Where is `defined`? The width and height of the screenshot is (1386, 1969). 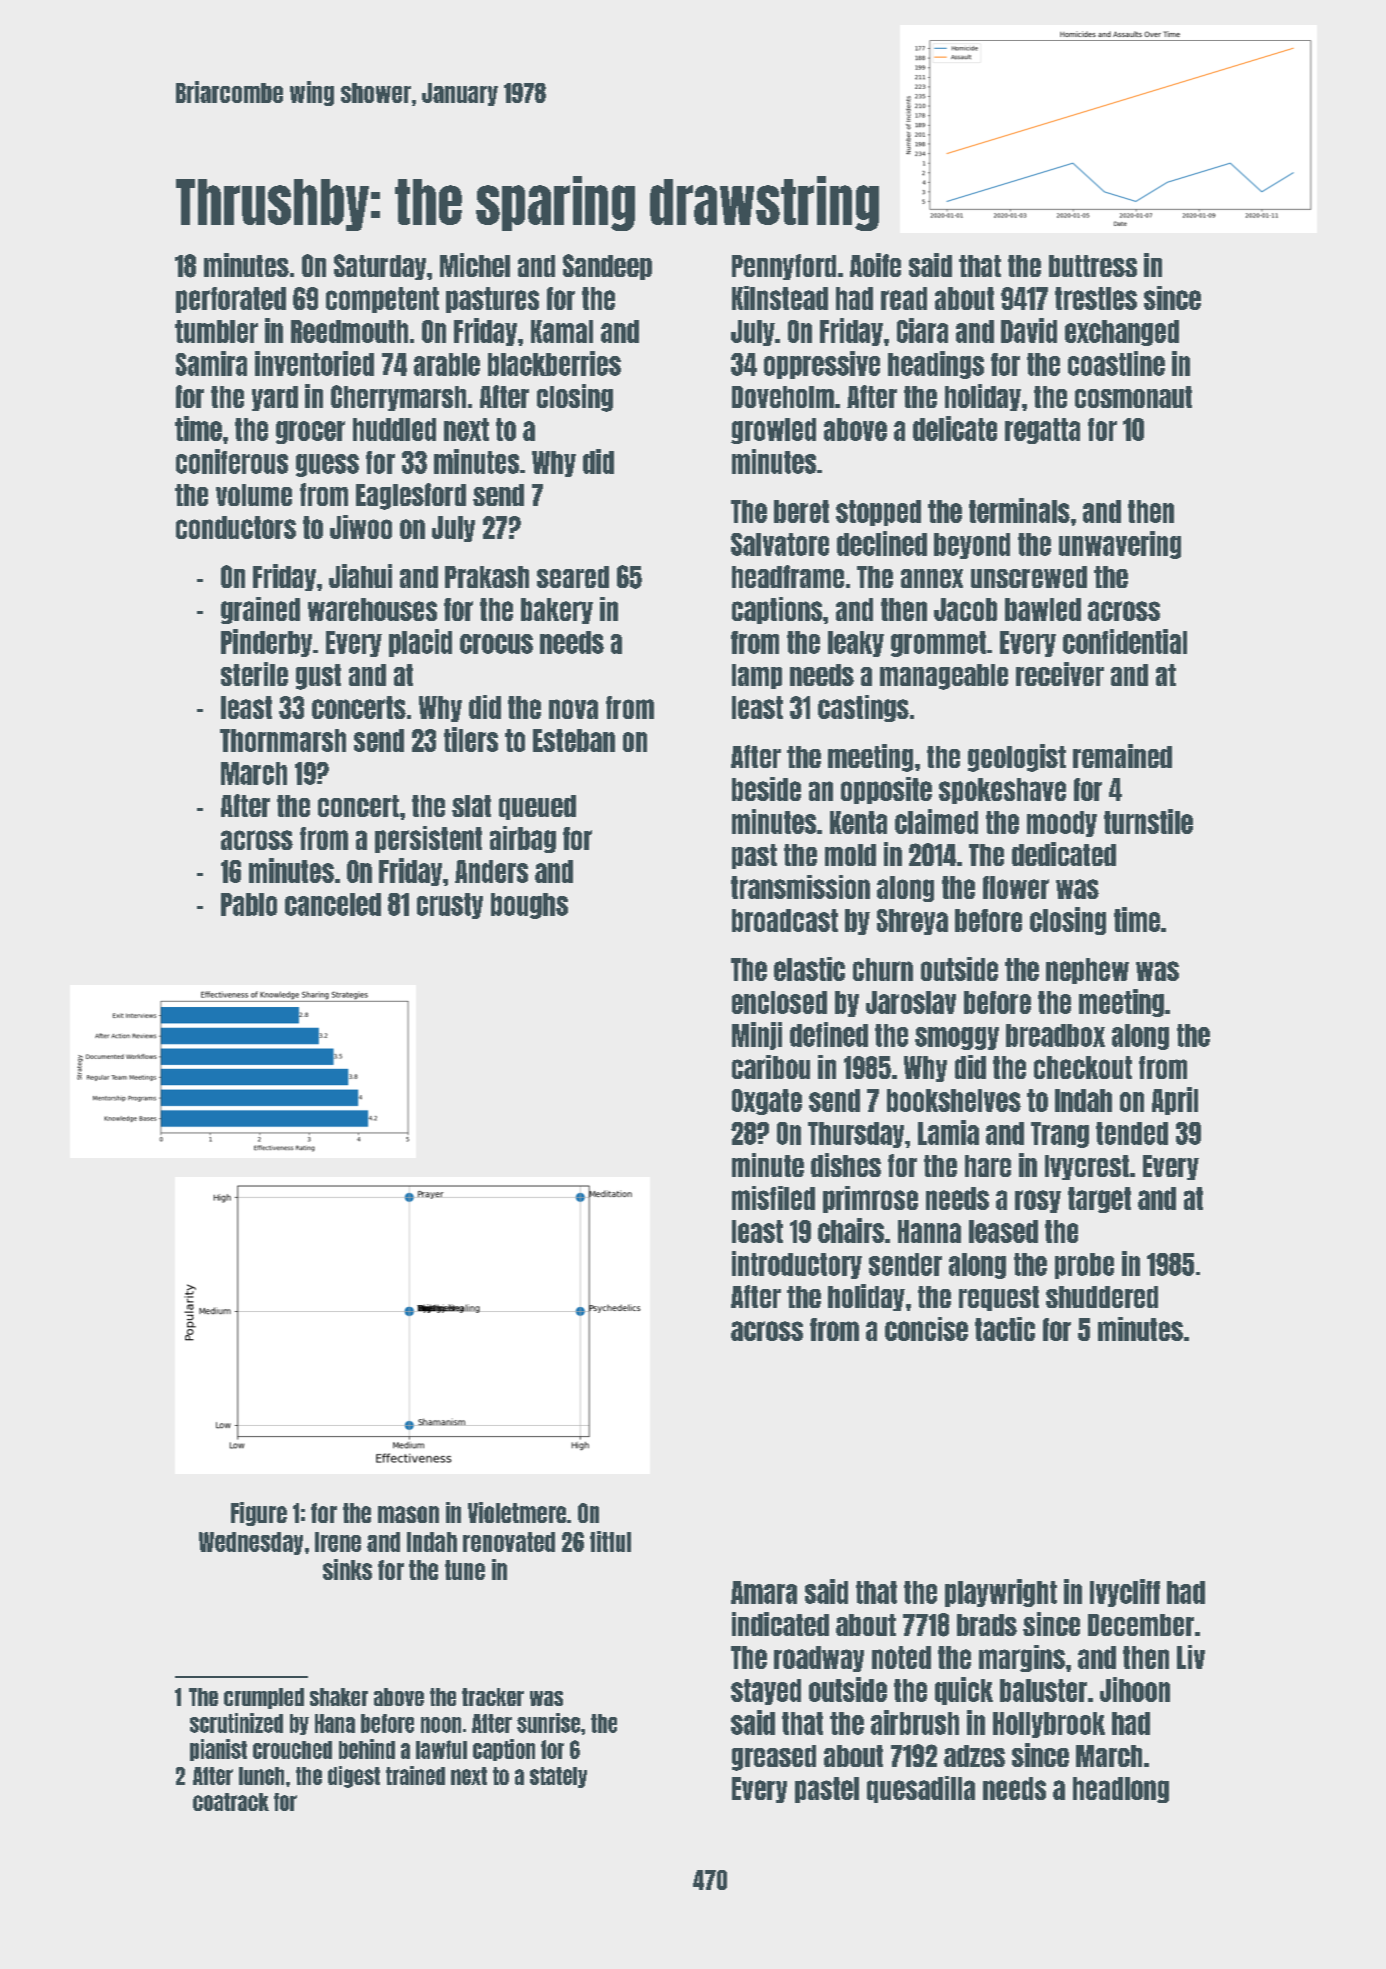
defined is located at coordinates (829, 1034).
